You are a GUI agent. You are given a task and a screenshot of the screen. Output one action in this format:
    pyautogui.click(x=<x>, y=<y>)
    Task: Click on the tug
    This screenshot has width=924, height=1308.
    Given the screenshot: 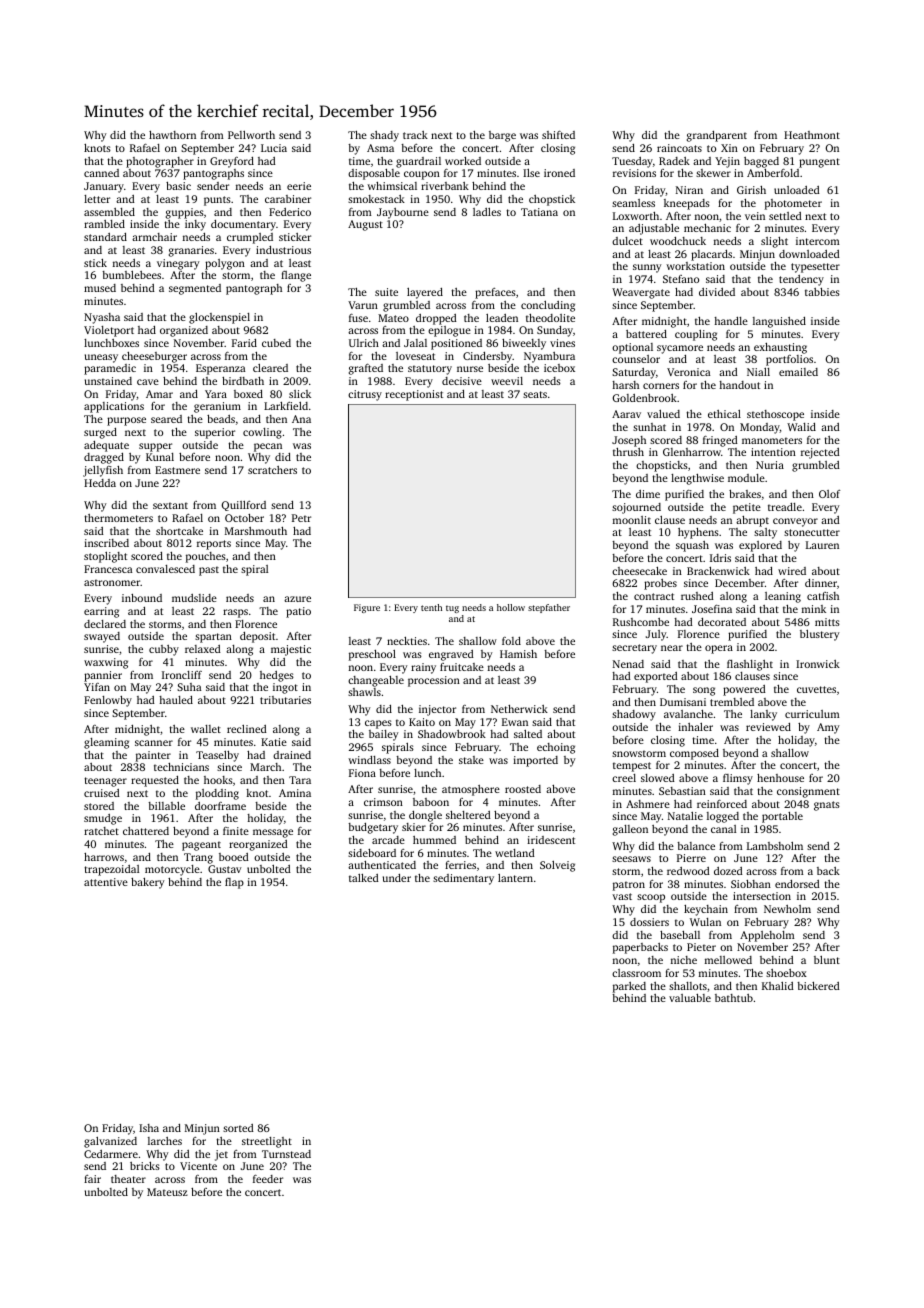 What is the action you would take?
    pyautogui.click(x=452, y=609)
